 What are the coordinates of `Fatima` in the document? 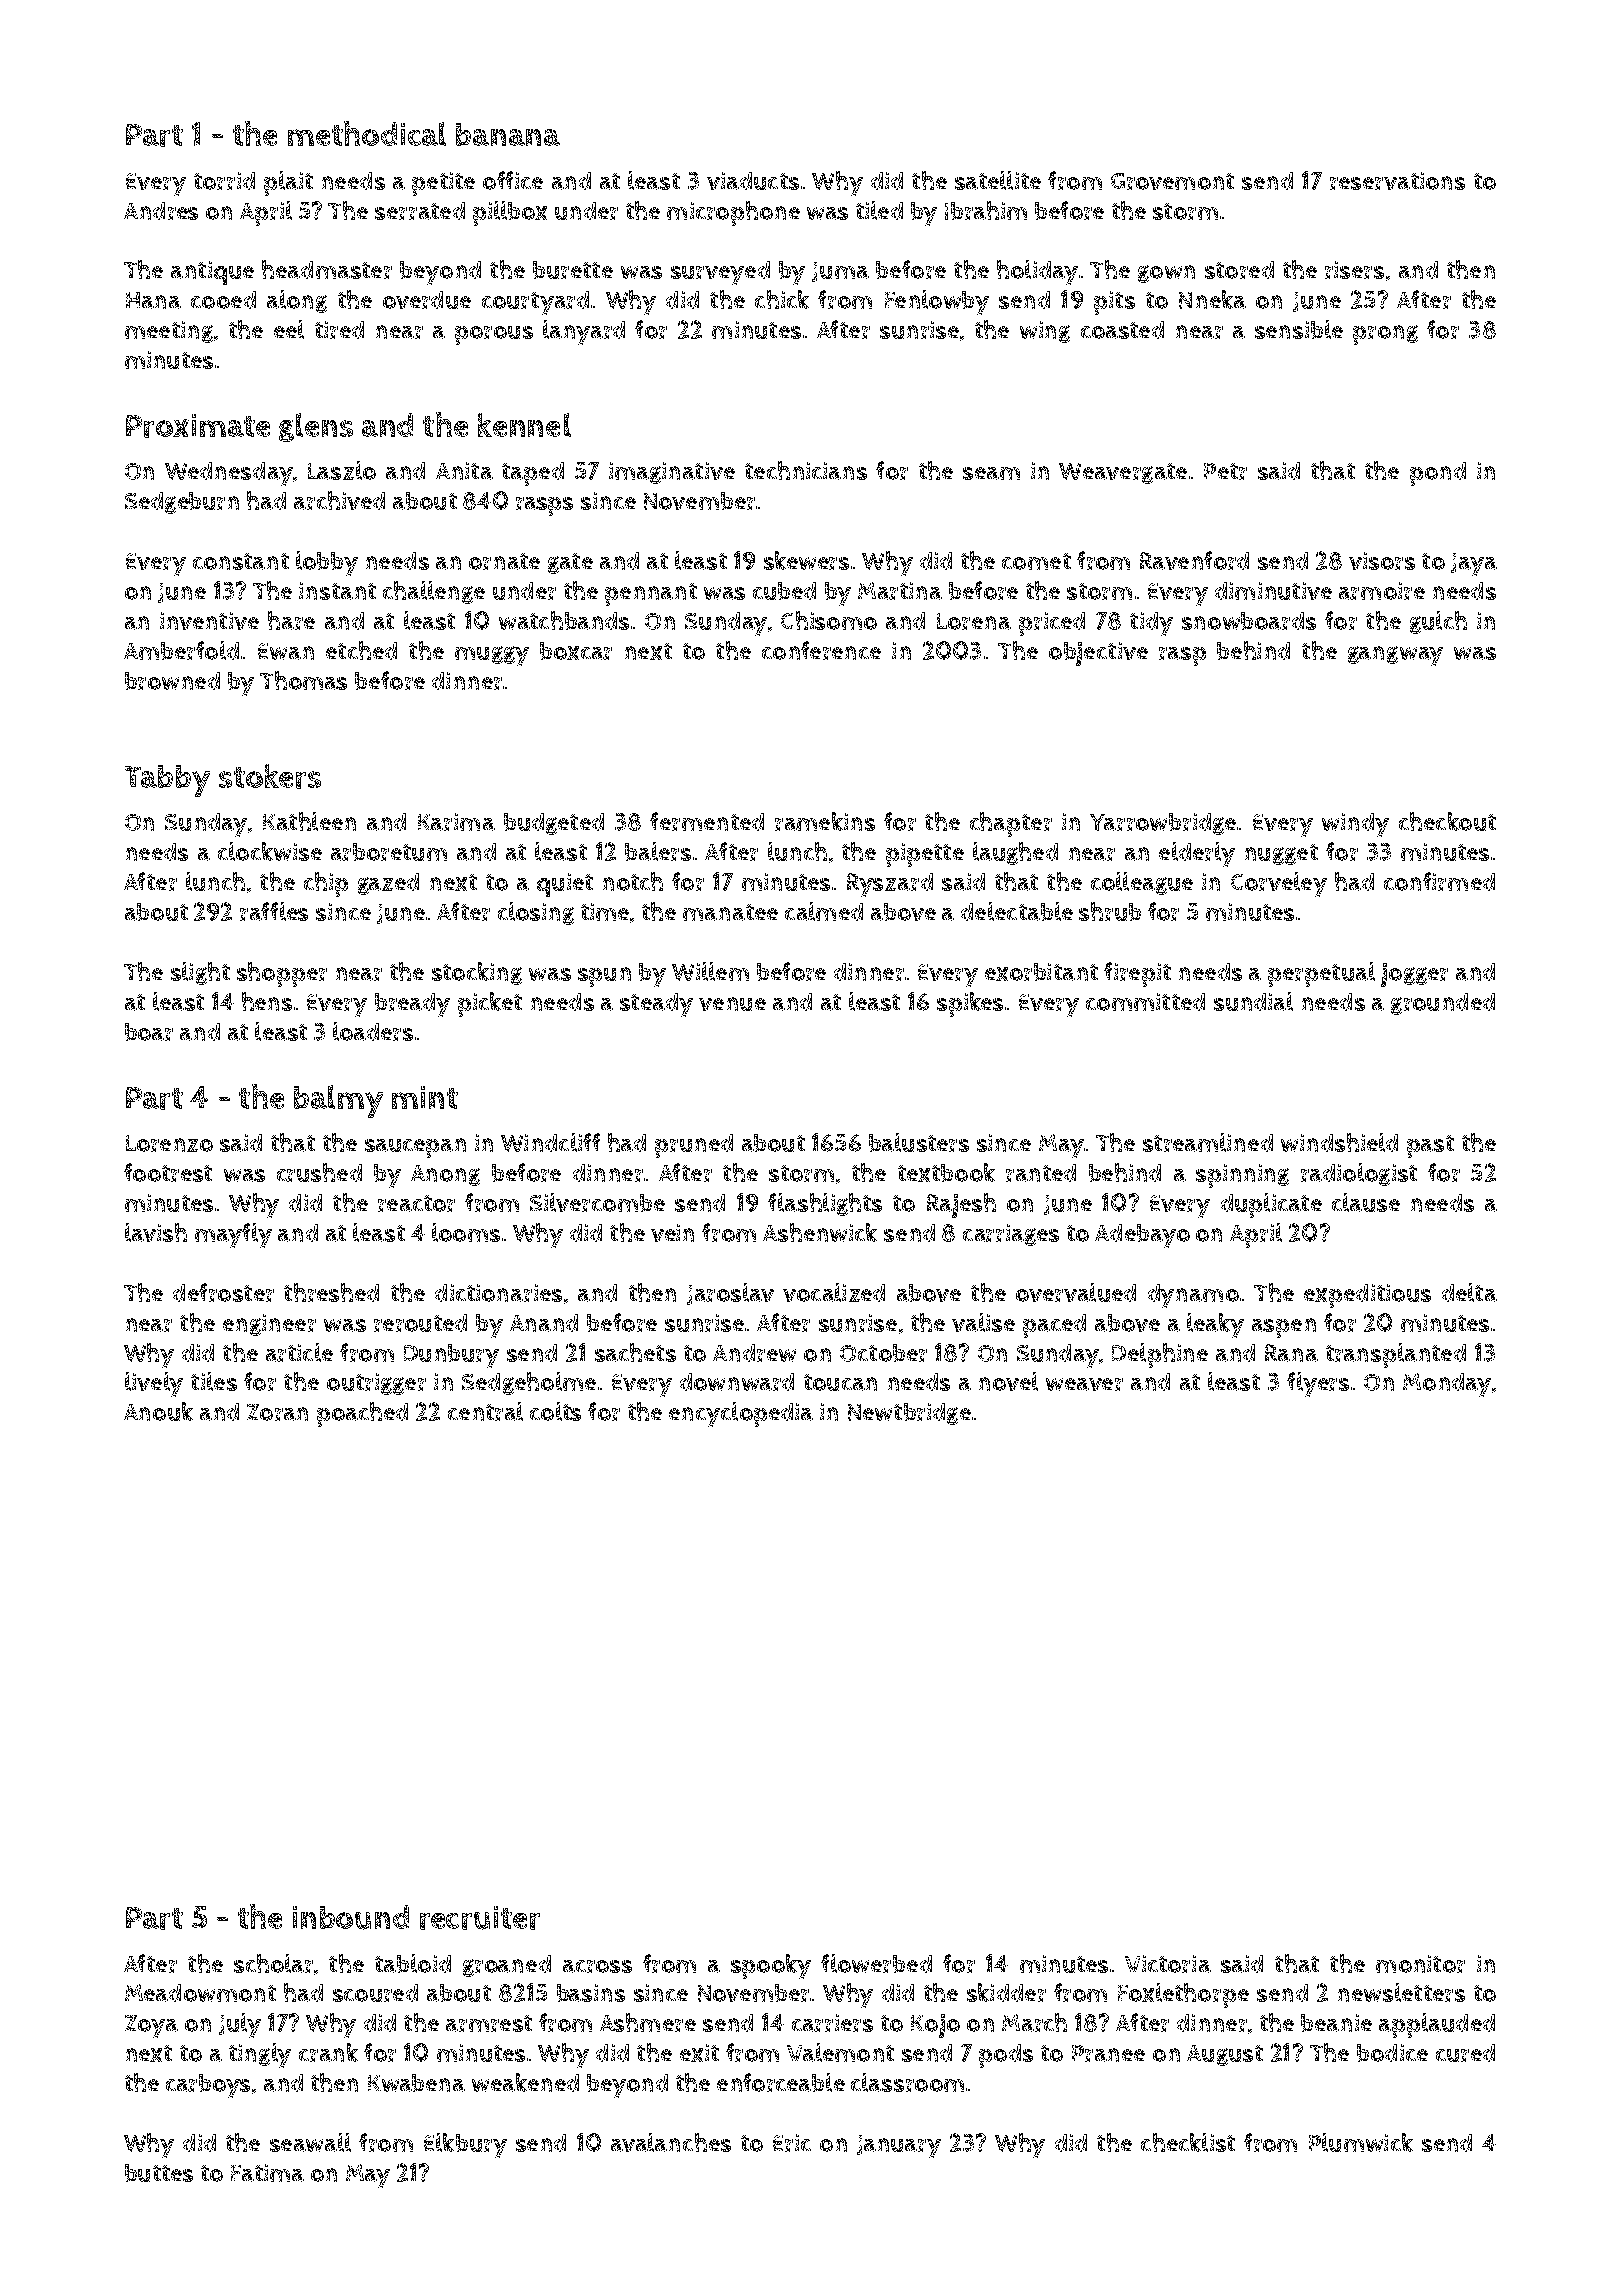 It's located at (267, 2173).
